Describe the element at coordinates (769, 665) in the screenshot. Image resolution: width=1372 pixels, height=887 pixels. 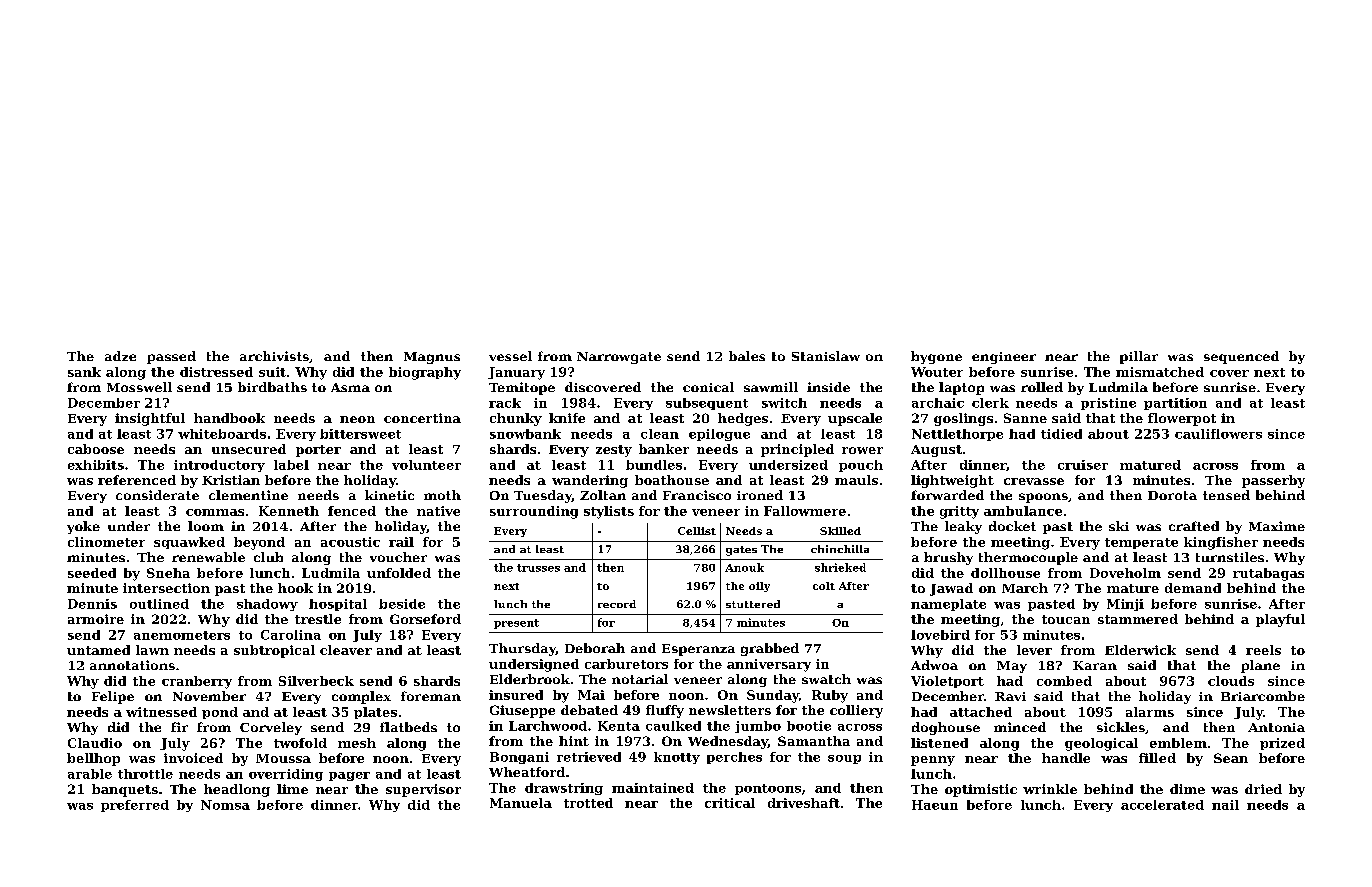
I see `anniversary` at that location.
